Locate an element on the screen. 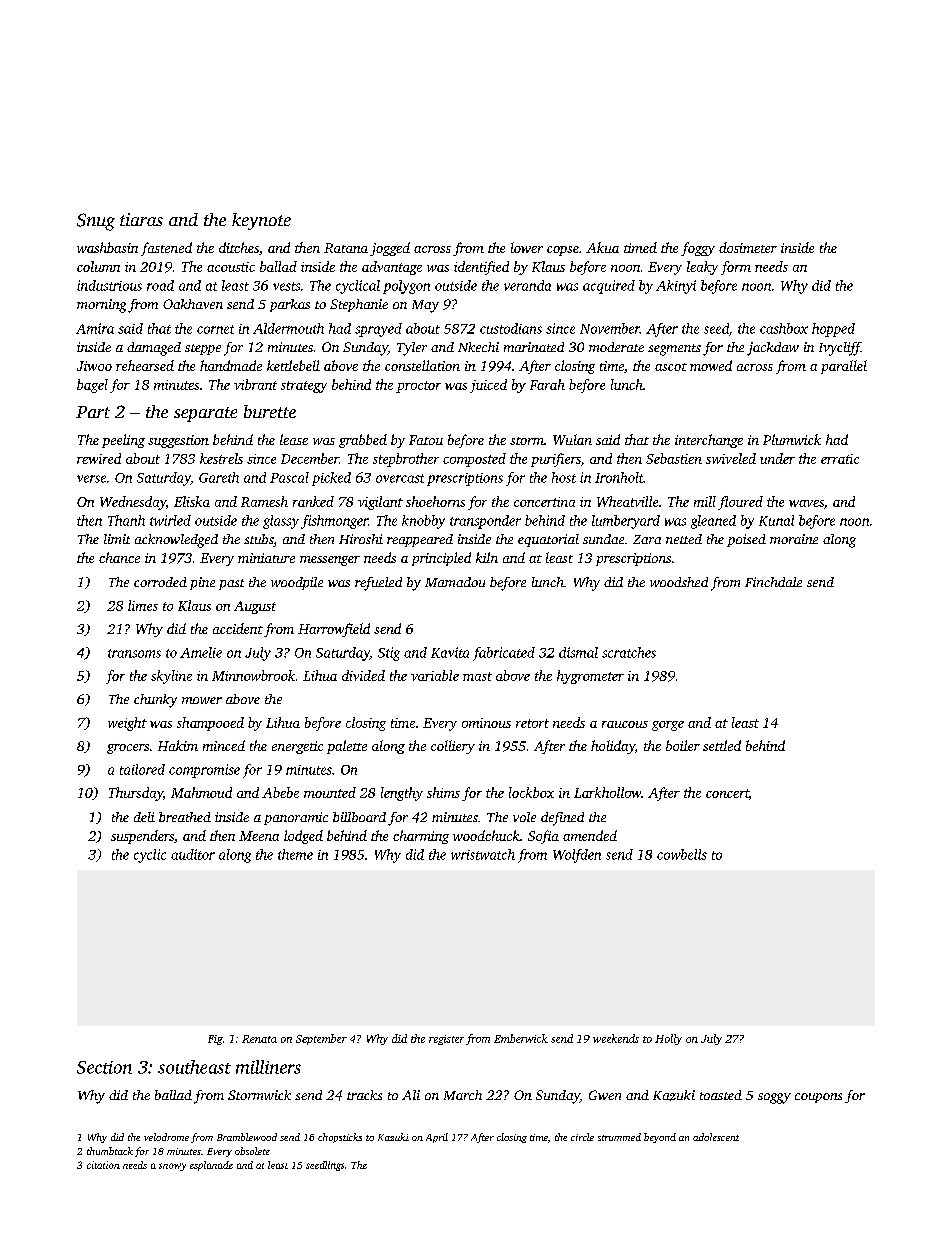 The image size is (952, 1233). charming is located at coordinates (421, 837).
